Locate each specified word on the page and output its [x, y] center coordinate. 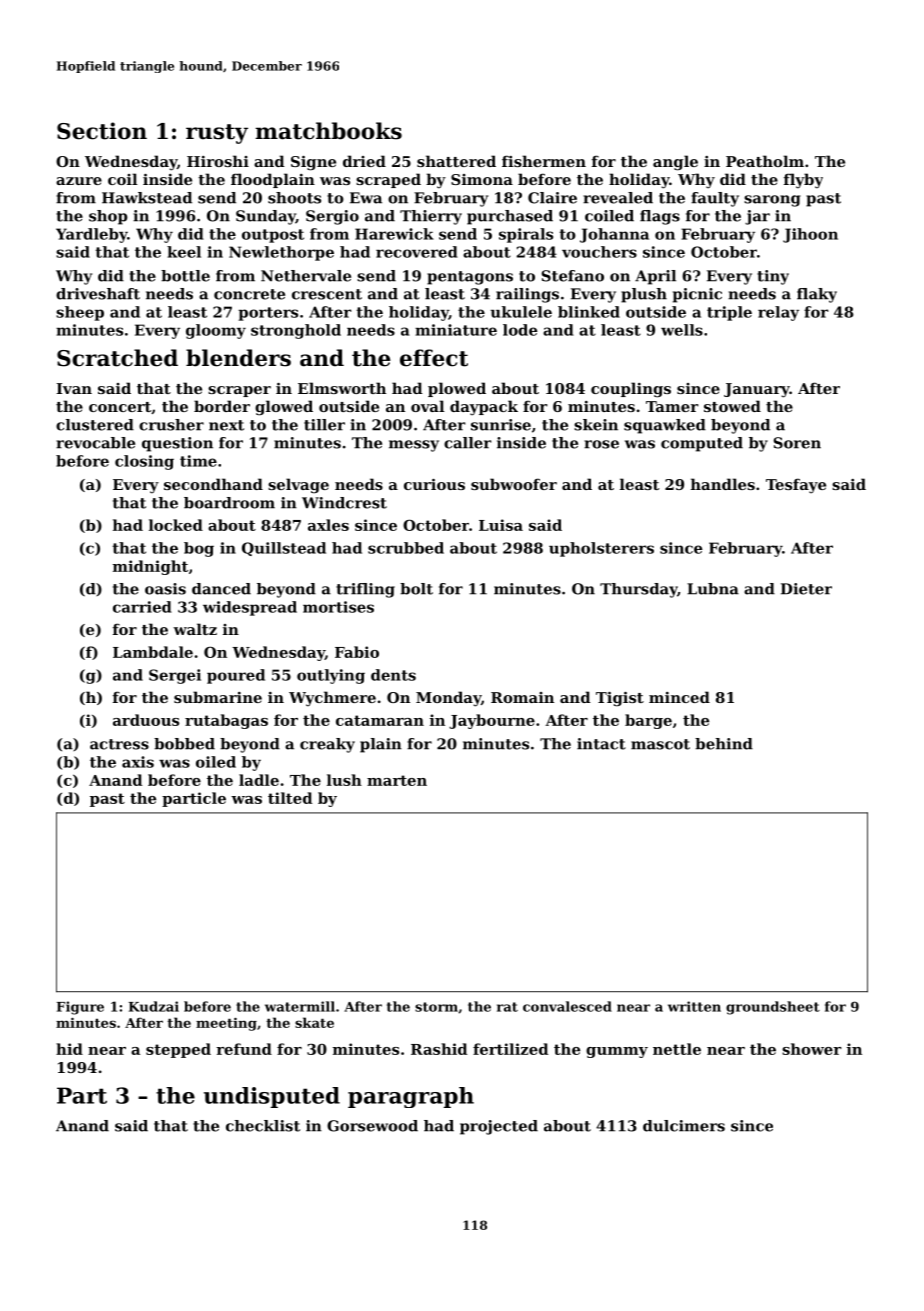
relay [778, 313]
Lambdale [153, 652]
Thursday [638, 590]
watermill [300, 1006]
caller [467, 443]
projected [499, 1127]
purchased [510, 217]
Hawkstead [147, 198]
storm [436, 1007]
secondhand [213, 484]
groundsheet [773, 1008]
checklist [263, 1126]
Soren [797, 443]
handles [723, 484]
